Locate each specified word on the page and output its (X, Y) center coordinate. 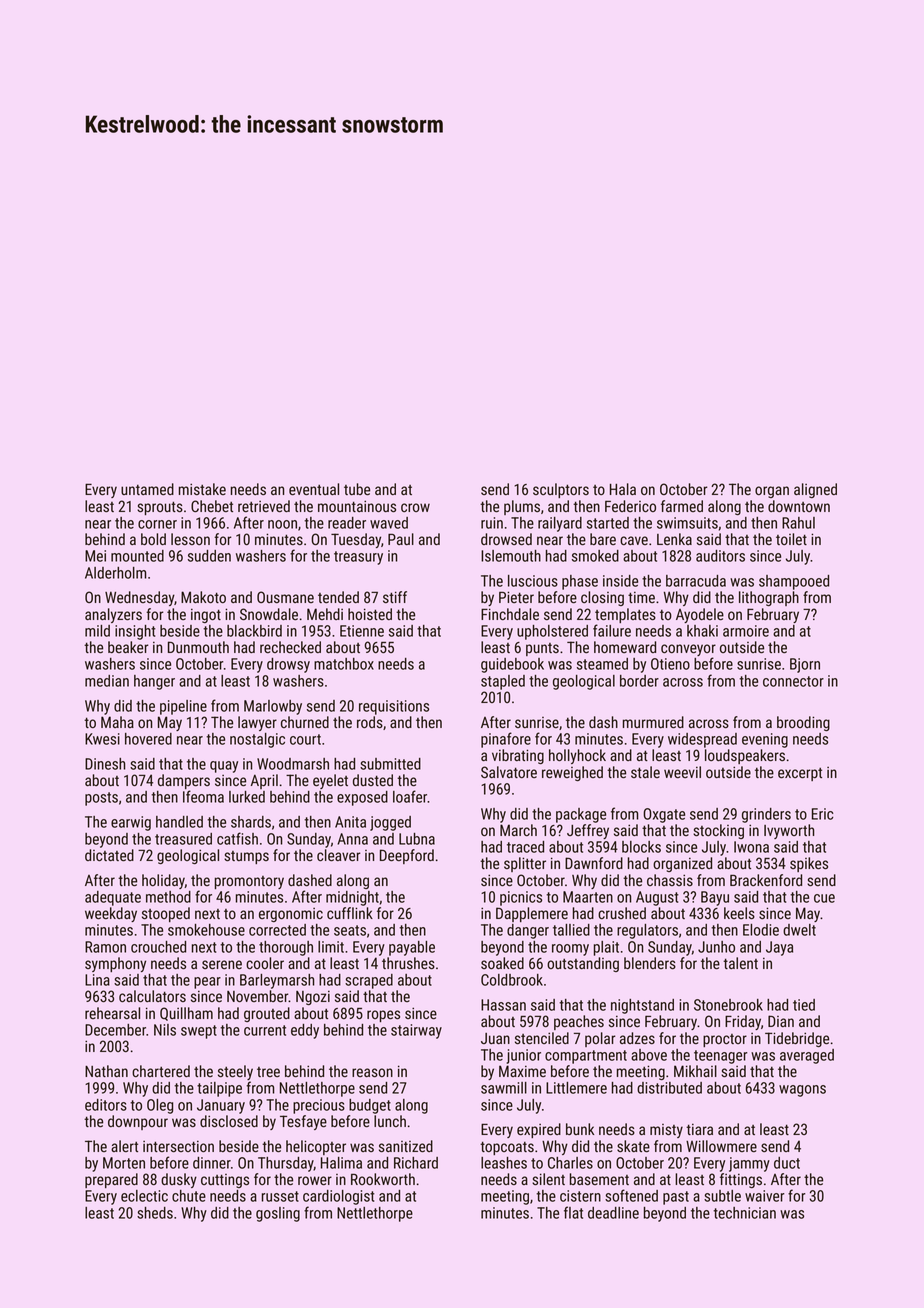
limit (331, 947)
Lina (97, 980)
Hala (623, 489)
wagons (802, 1091)
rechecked (290, 647)
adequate (113, 898)
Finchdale (510, 614)
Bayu (715, 898)
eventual (314, 489)
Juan (495, 1038)
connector (793, 681)
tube (357, 489)
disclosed (229, 1121)
